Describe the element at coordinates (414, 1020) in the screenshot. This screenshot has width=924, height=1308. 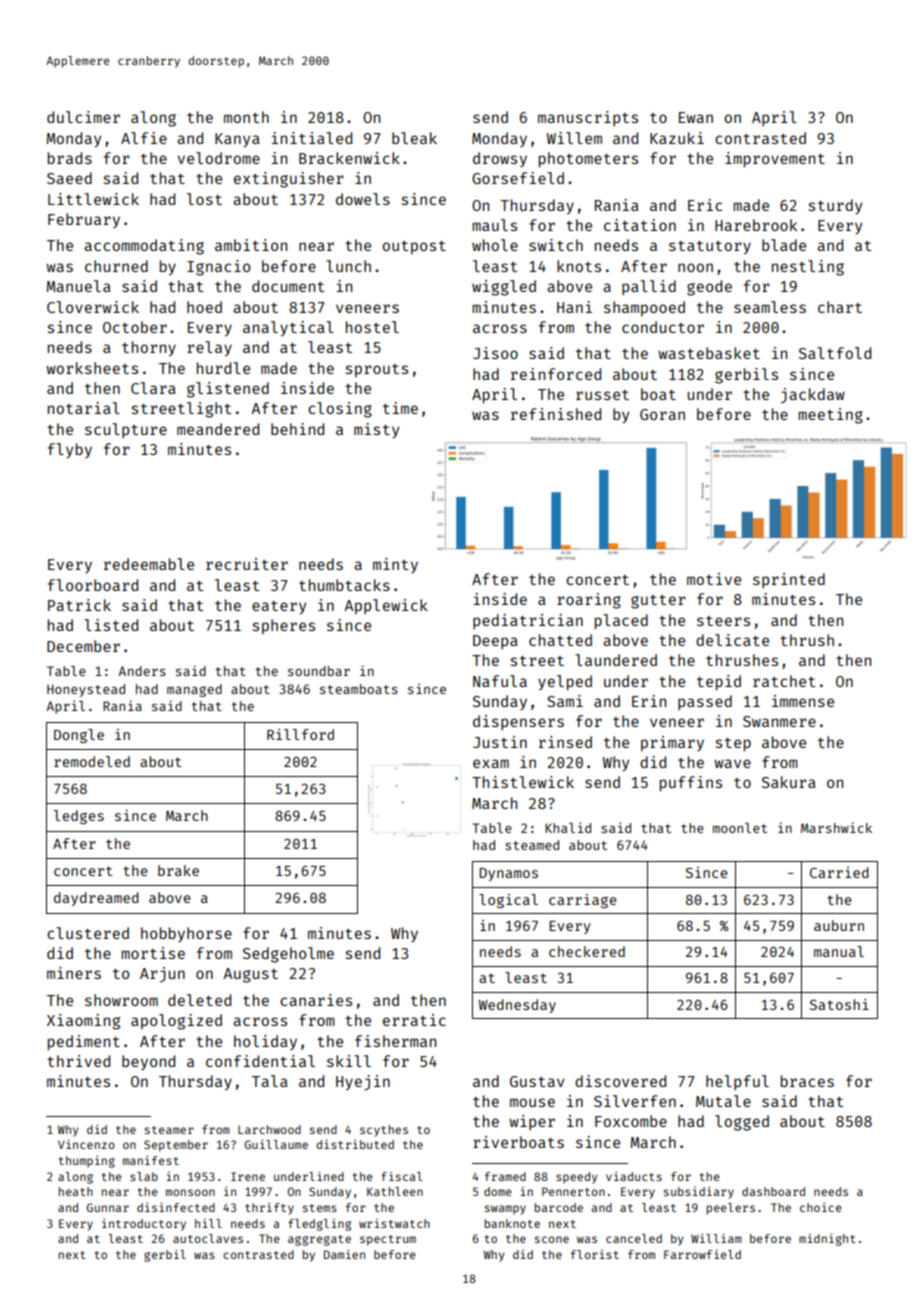
I see `erratic` at that location.
